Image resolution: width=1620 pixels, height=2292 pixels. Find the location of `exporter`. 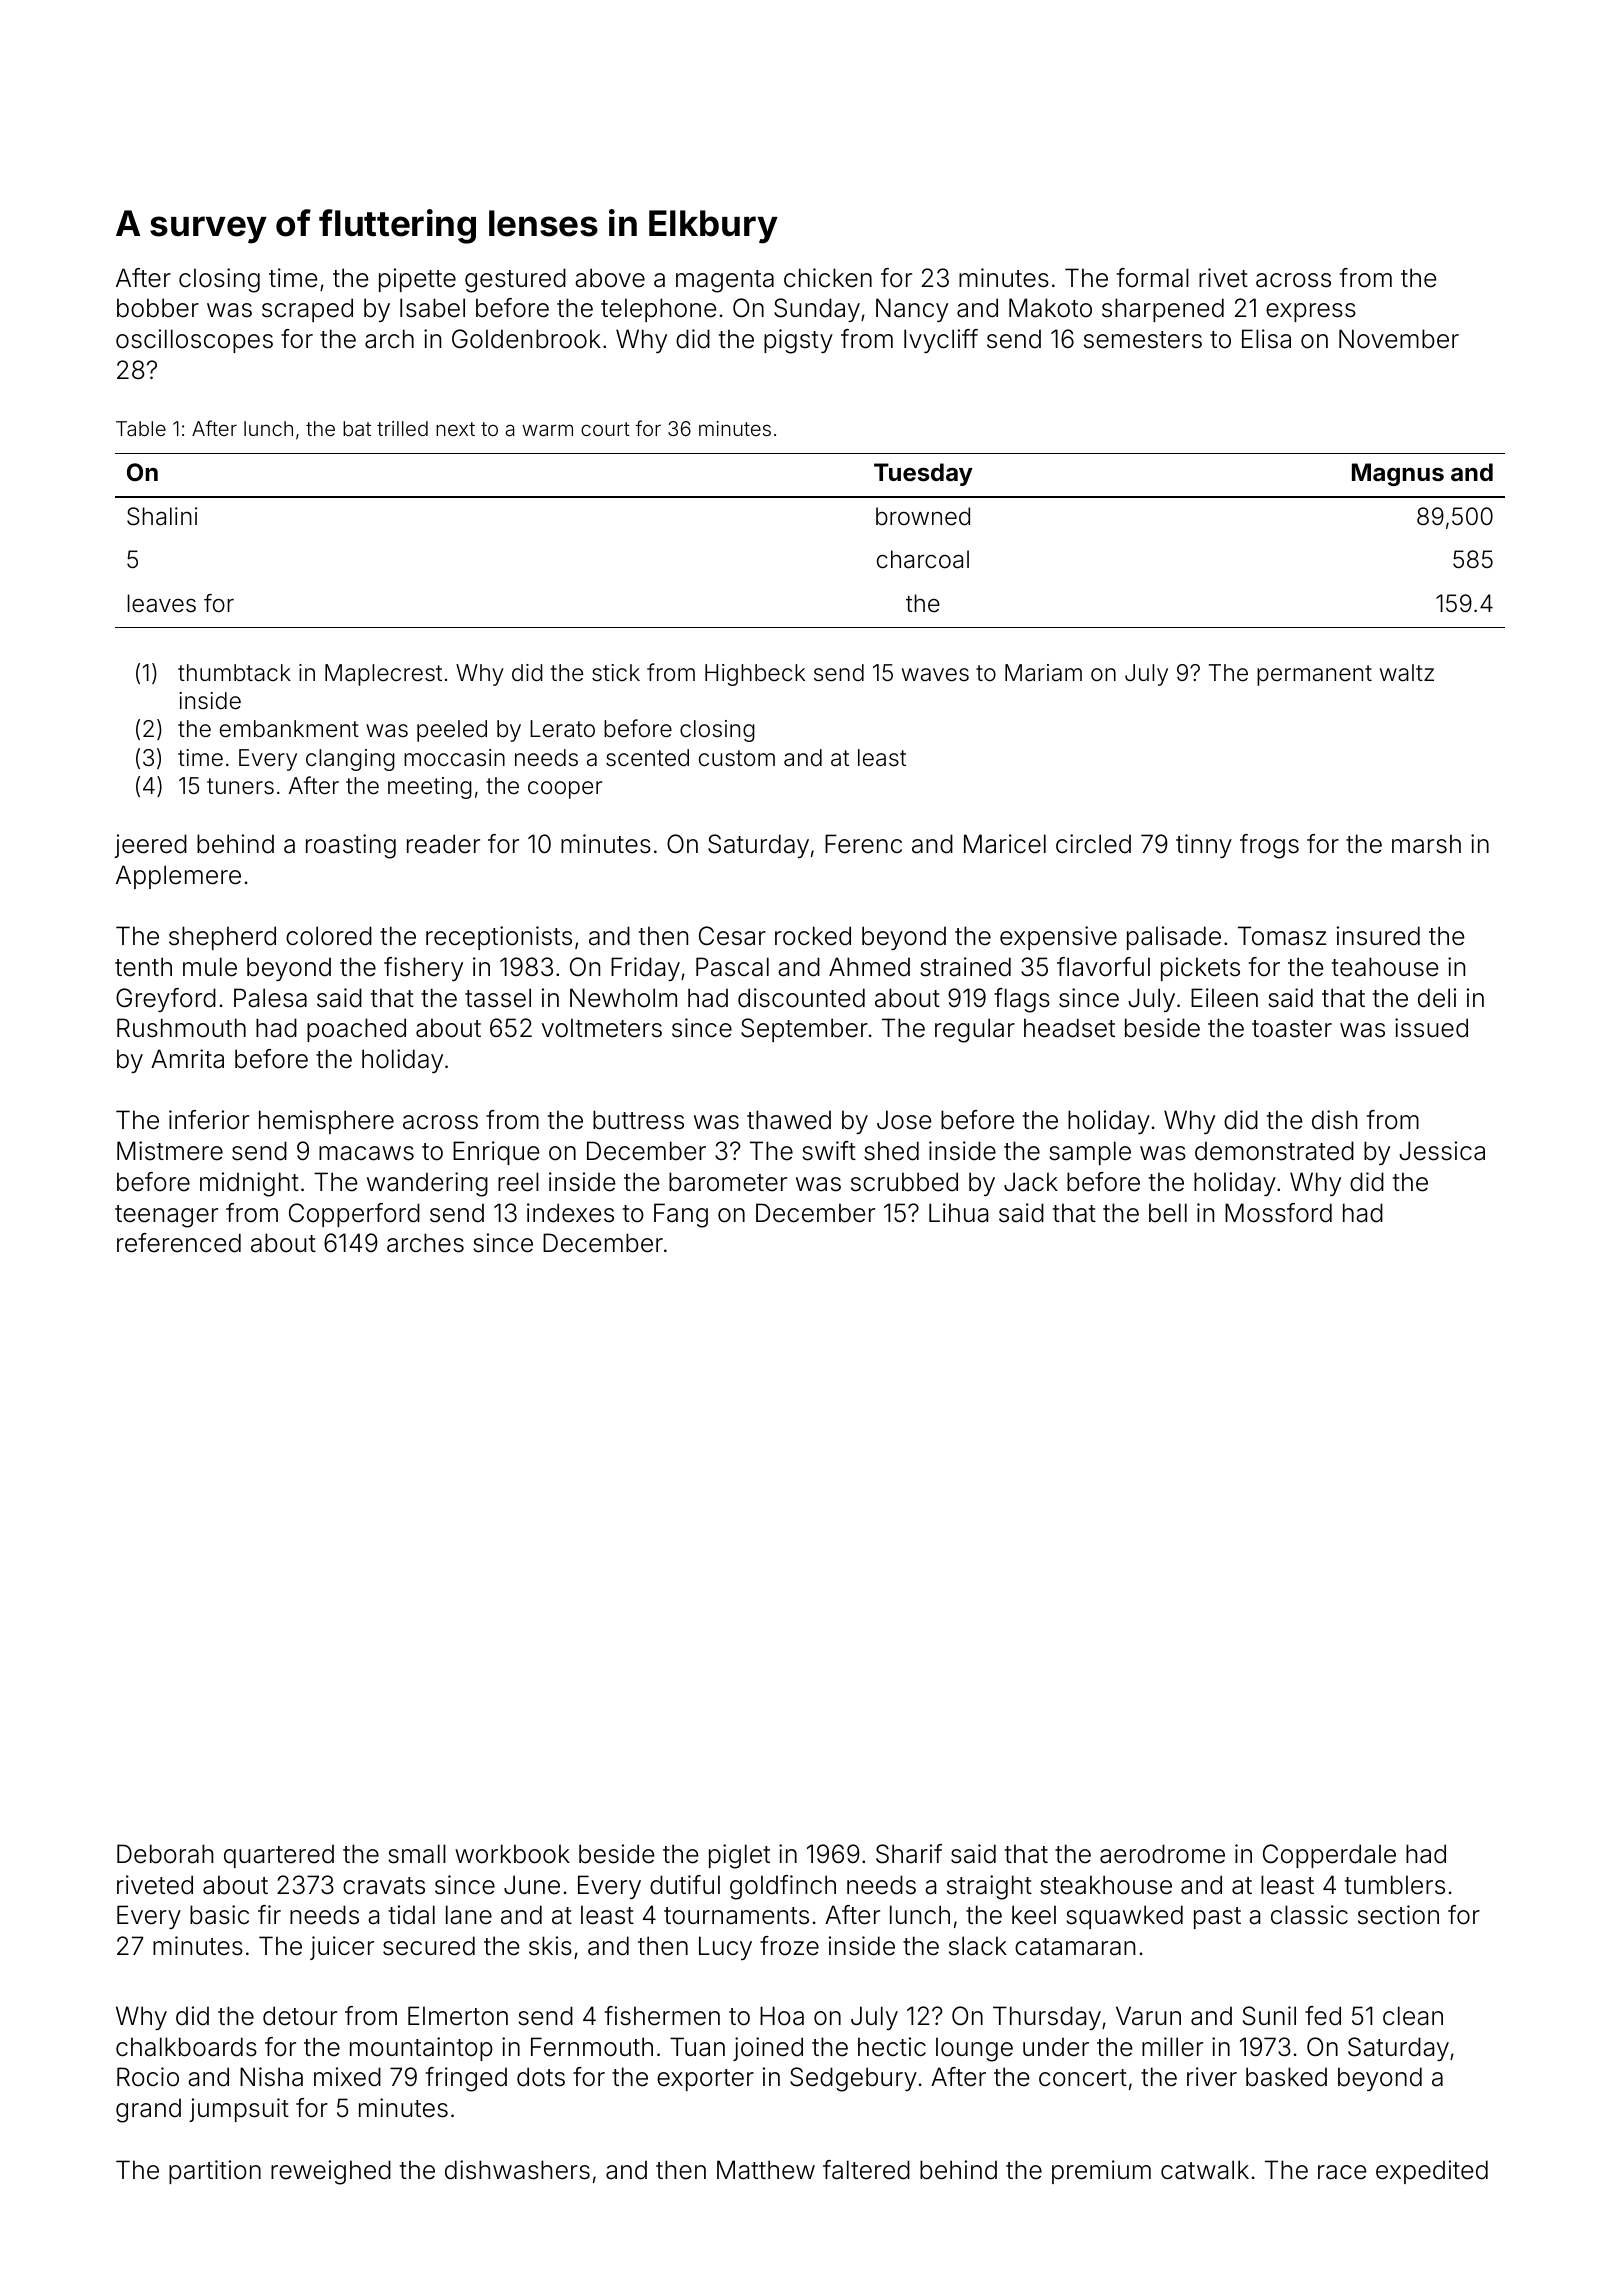

exporter is located at coordinates (705, 2080).
